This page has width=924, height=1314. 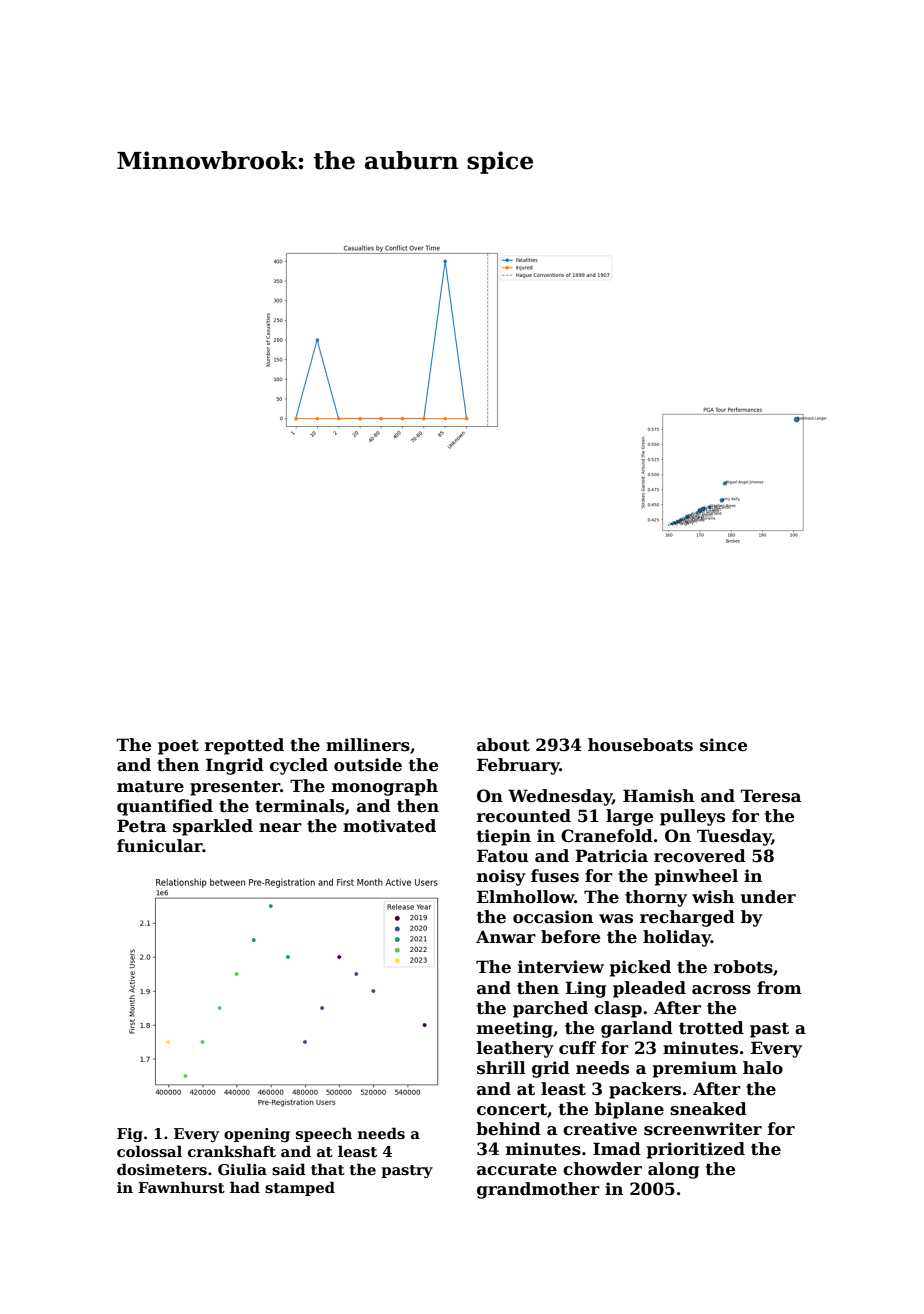 I want to click on grandmother, so click(x=538, y=1190).
